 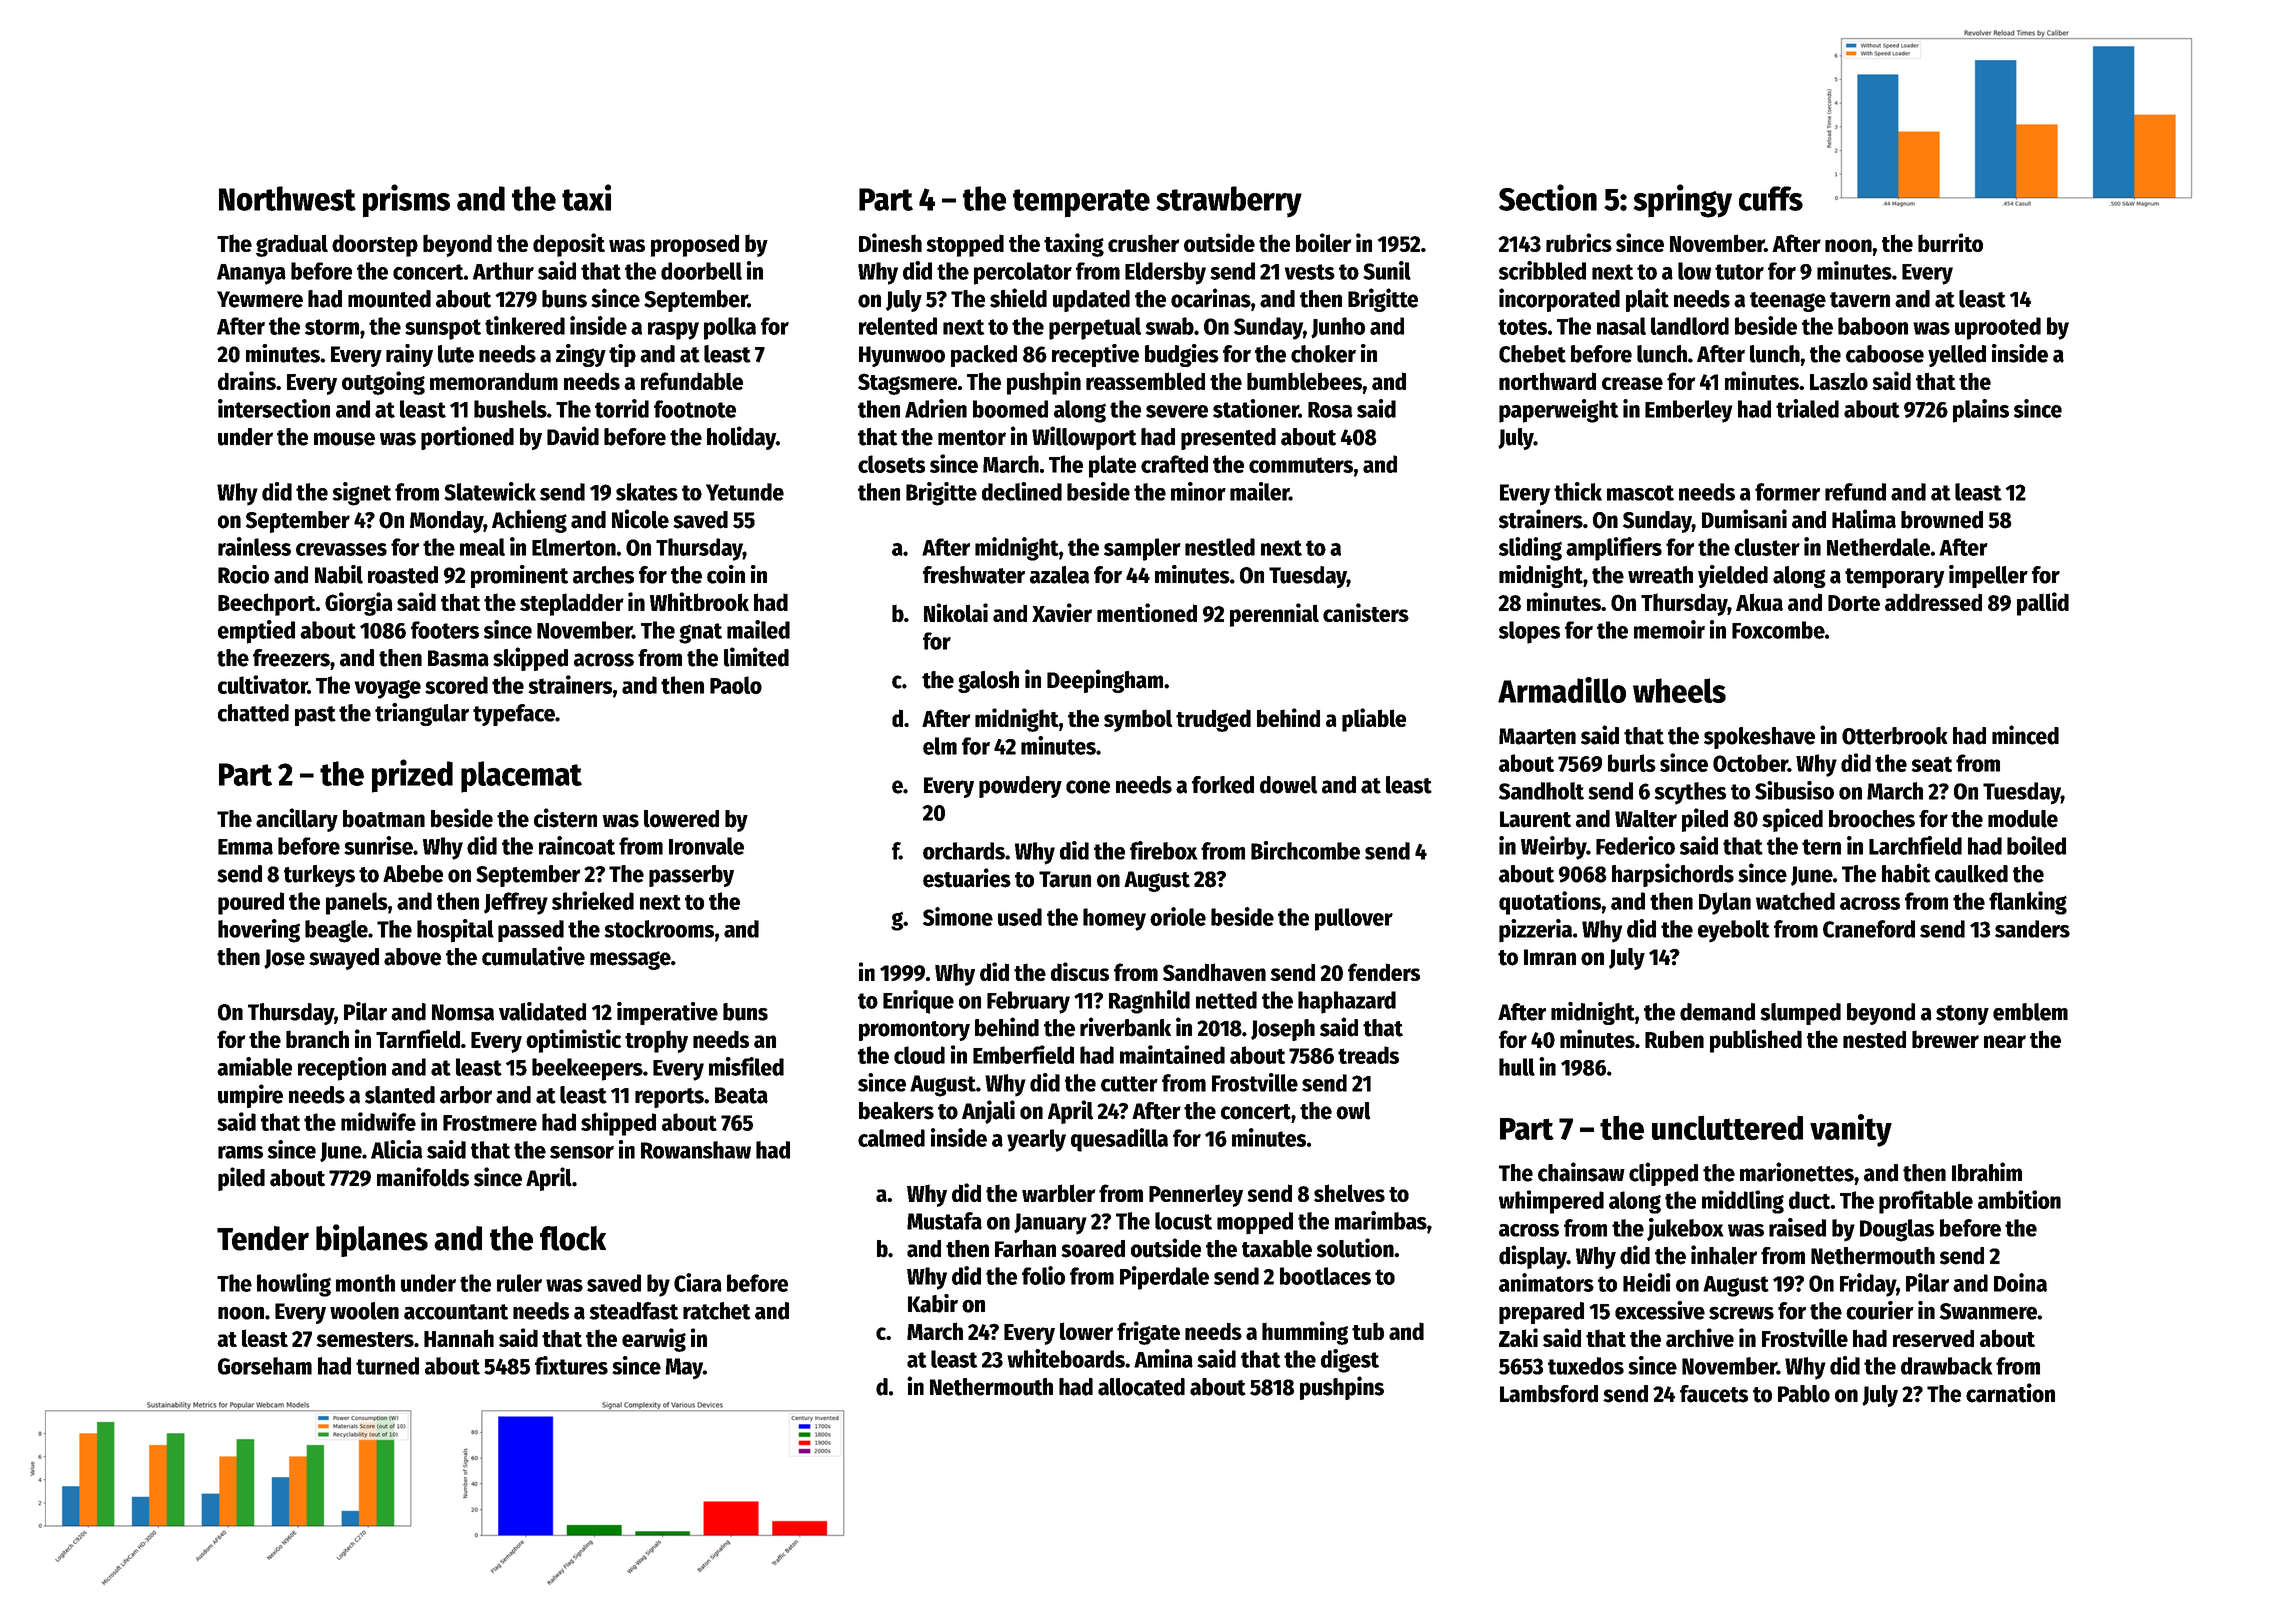 What do you see at coordinates (494, 381) in the screenshot?
I see `memorandum` at bounding box center [494, 381].
